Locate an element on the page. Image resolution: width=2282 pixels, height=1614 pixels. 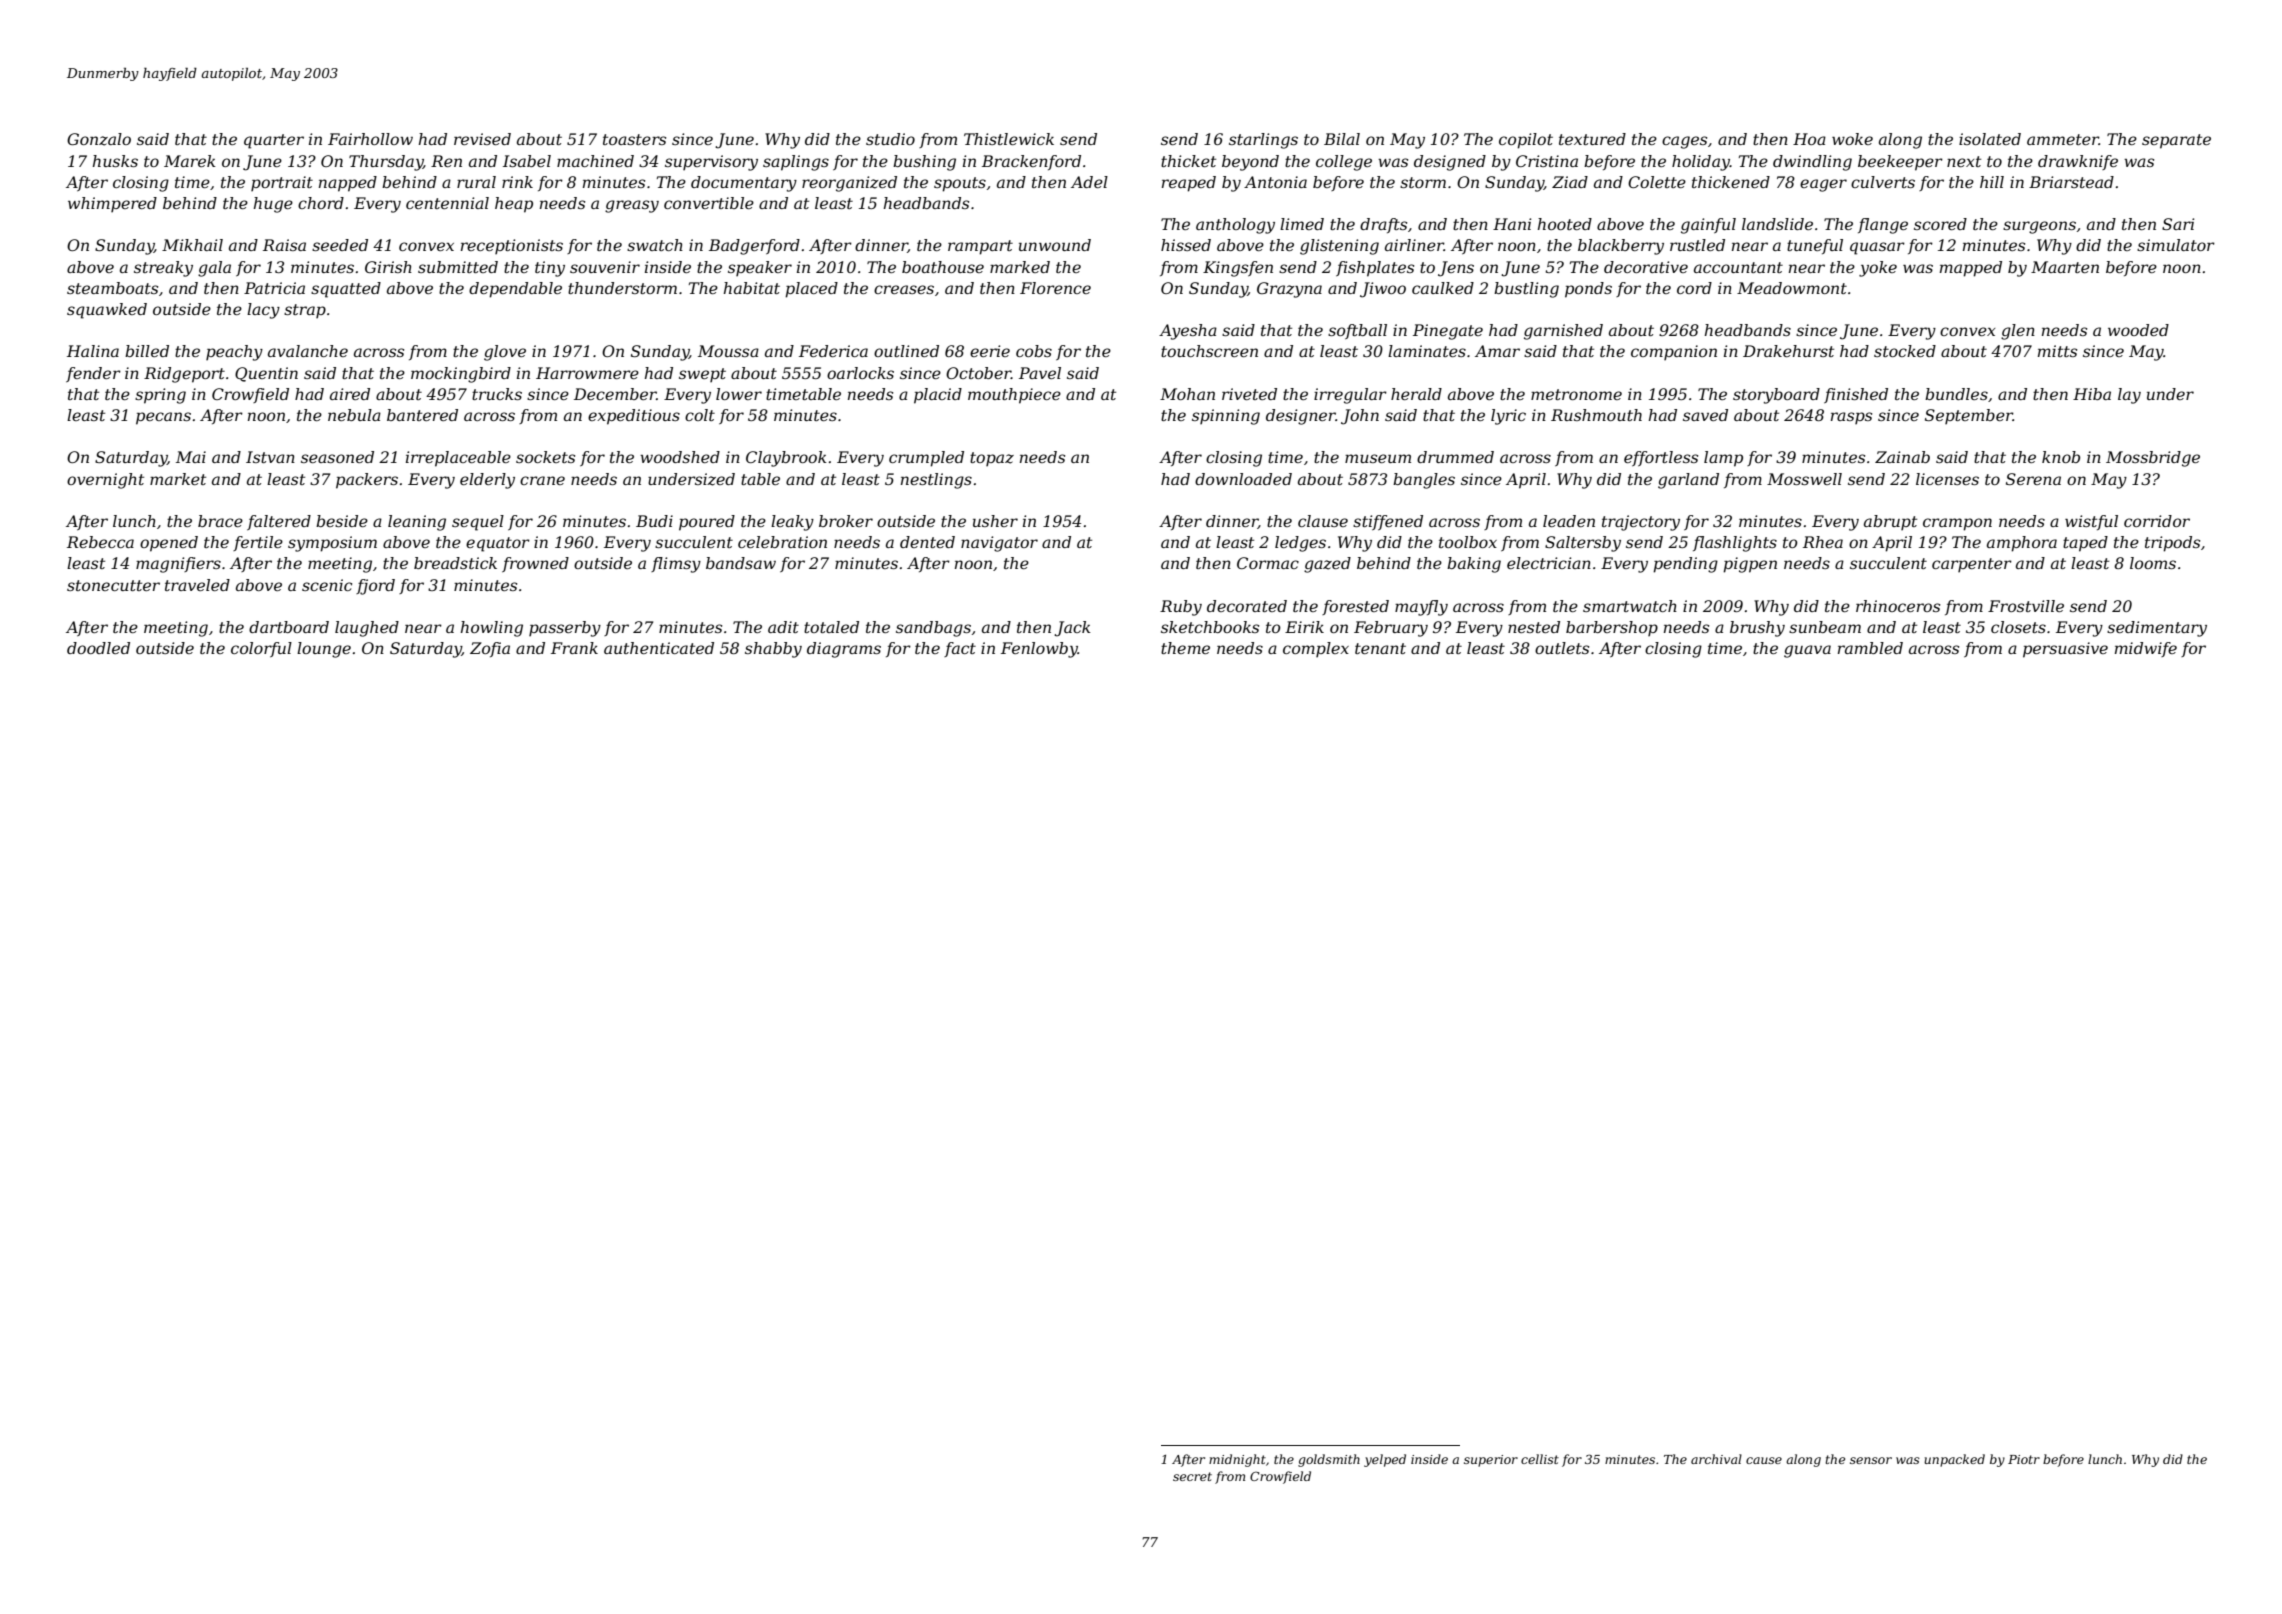
Piotr is located at coordinates (2024, 1459).
